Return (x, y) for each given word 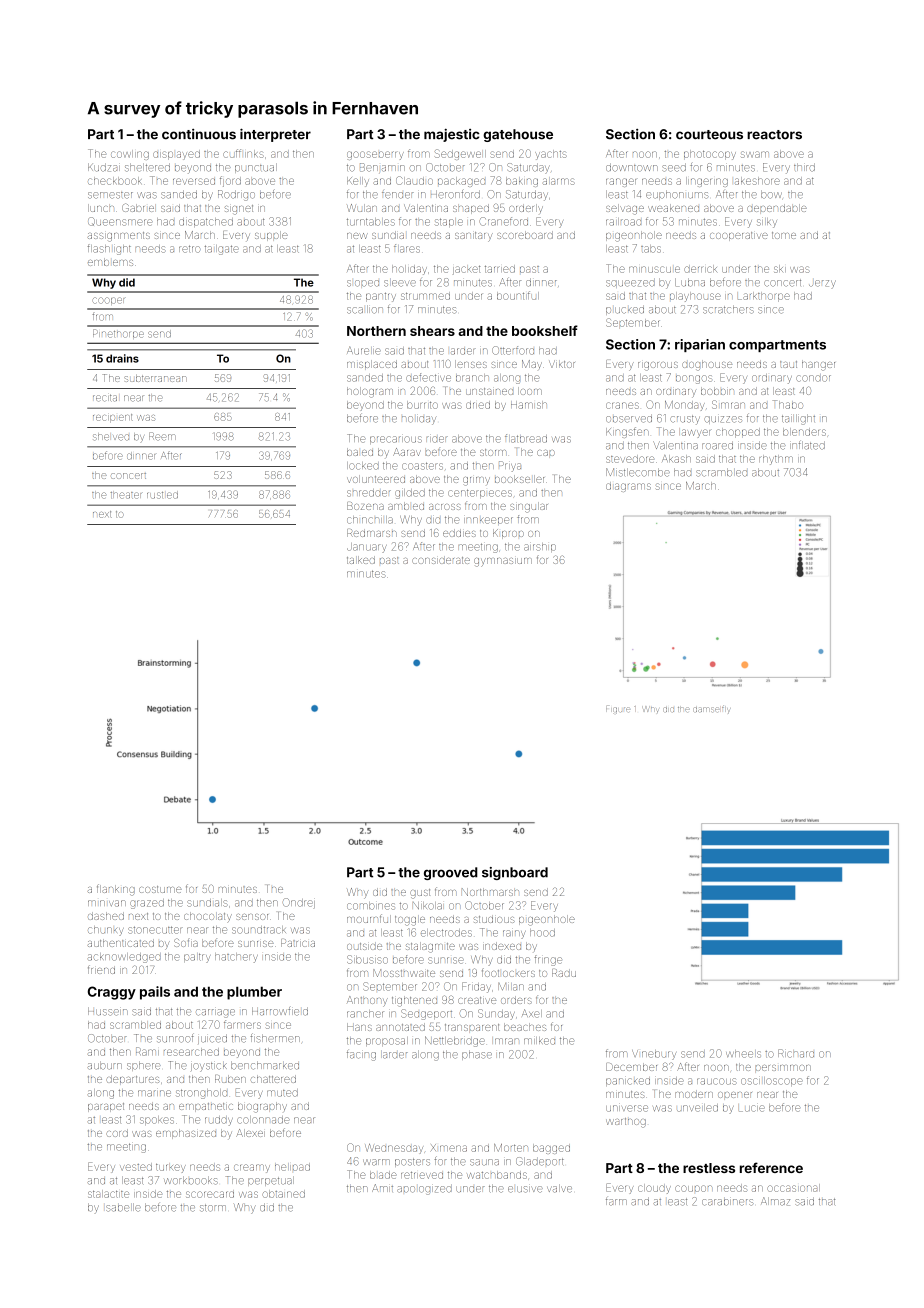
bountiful (518, 295)
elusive (525, 1189)
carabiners (727, 1202)
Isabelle (123, 1208)
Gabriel (138, 207)
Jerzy (822, 283)
